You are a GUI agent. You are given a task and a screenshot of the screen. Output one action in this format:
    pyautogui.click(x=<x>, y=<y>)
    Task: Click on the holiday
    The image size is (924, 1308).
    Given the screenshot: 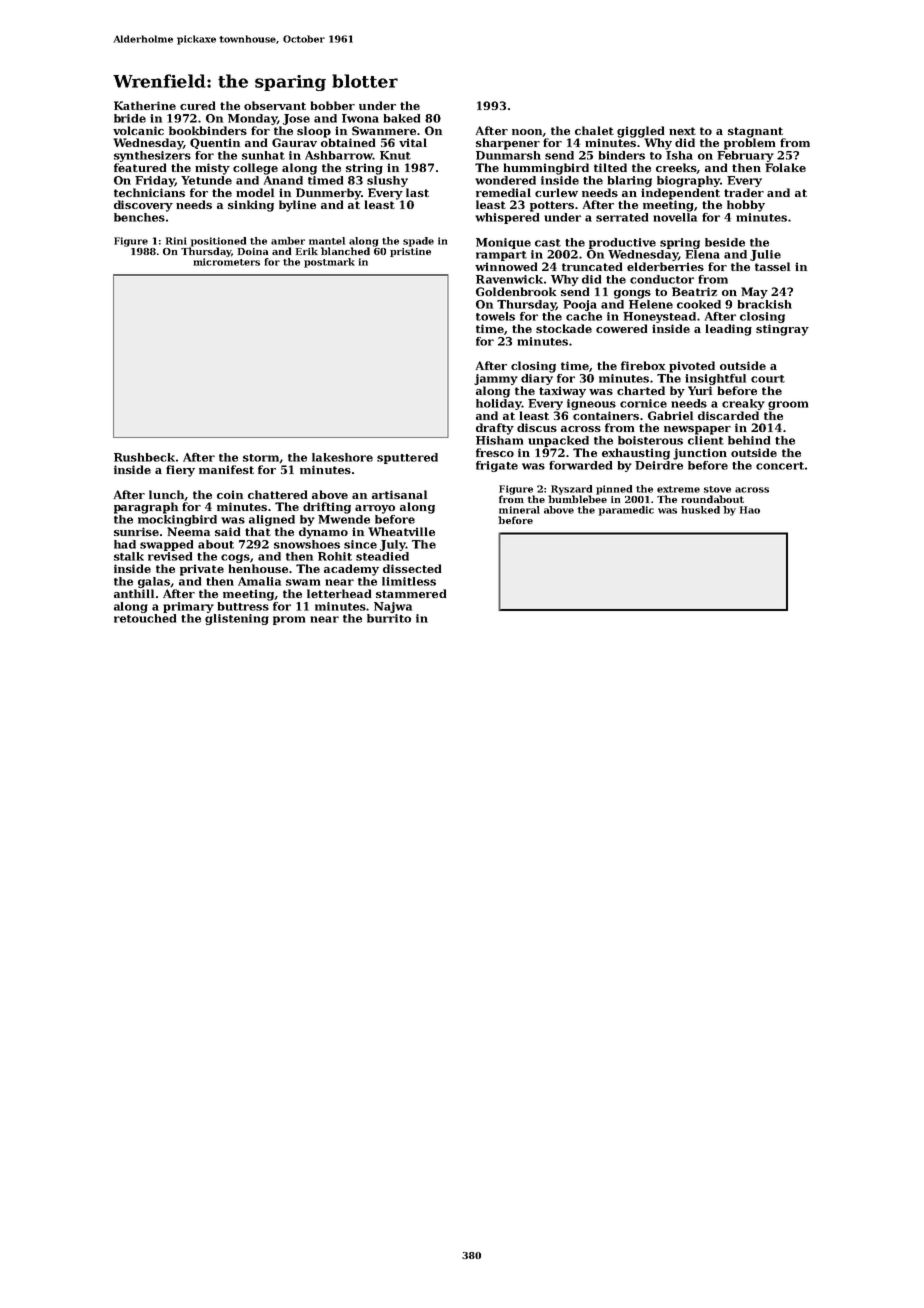 What is the action you would take?
    pyautogui.click(x=499, y=404)
